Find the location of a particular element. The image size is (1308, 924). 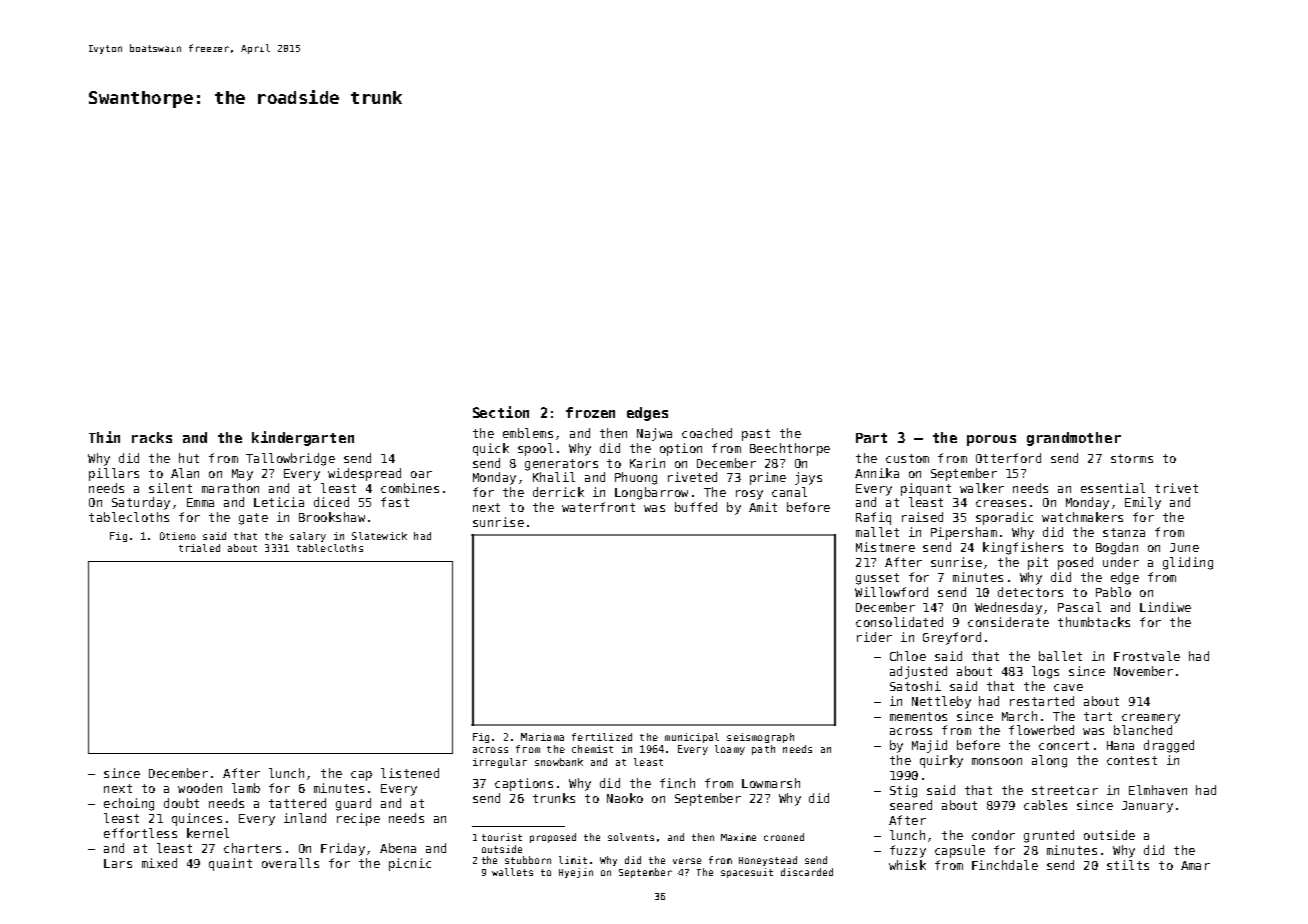

Slatewick is located at coordinates (379, 536).
